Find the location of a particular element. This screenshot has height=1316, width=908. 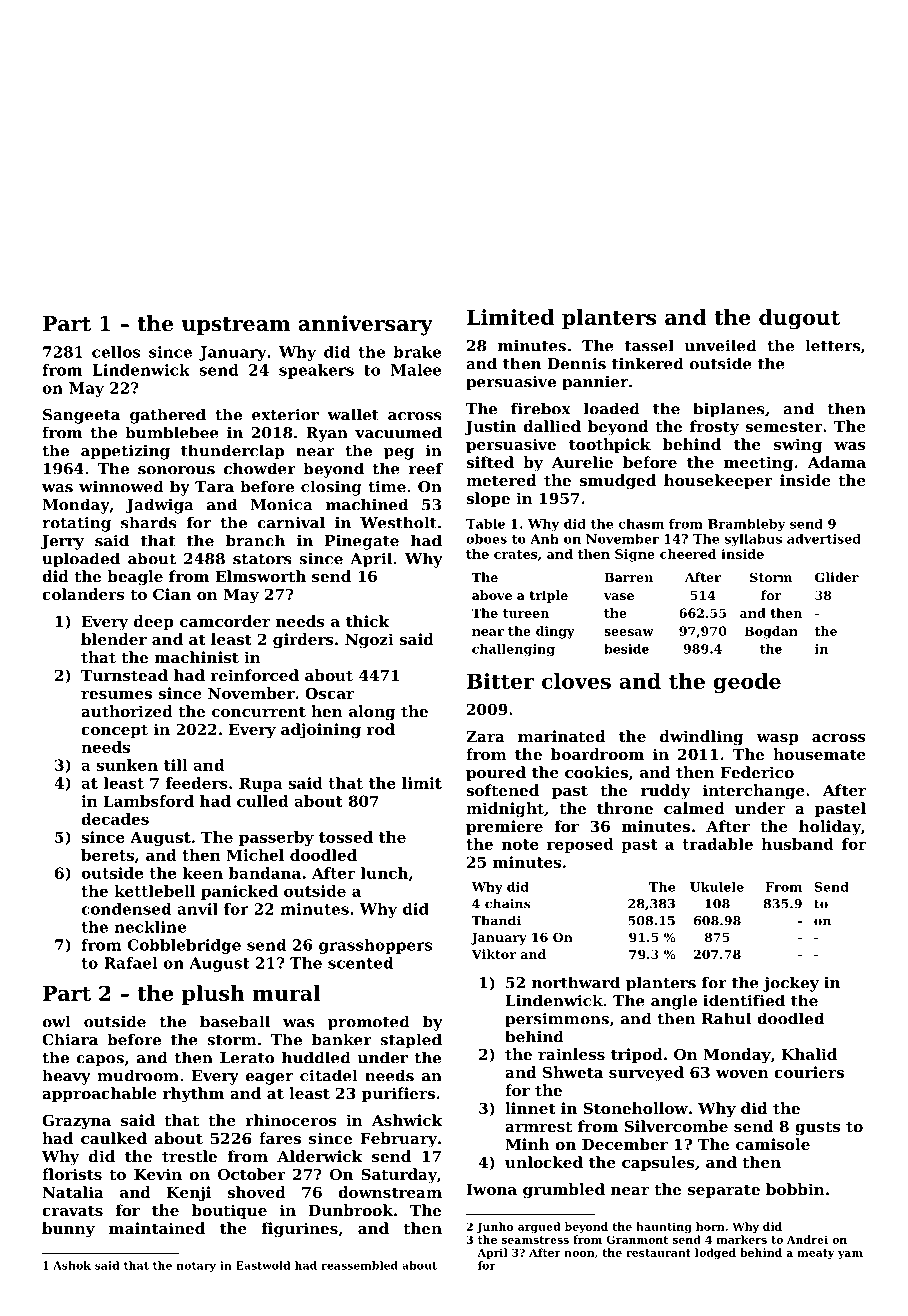

noon is located at coordinates (579, 1254).
